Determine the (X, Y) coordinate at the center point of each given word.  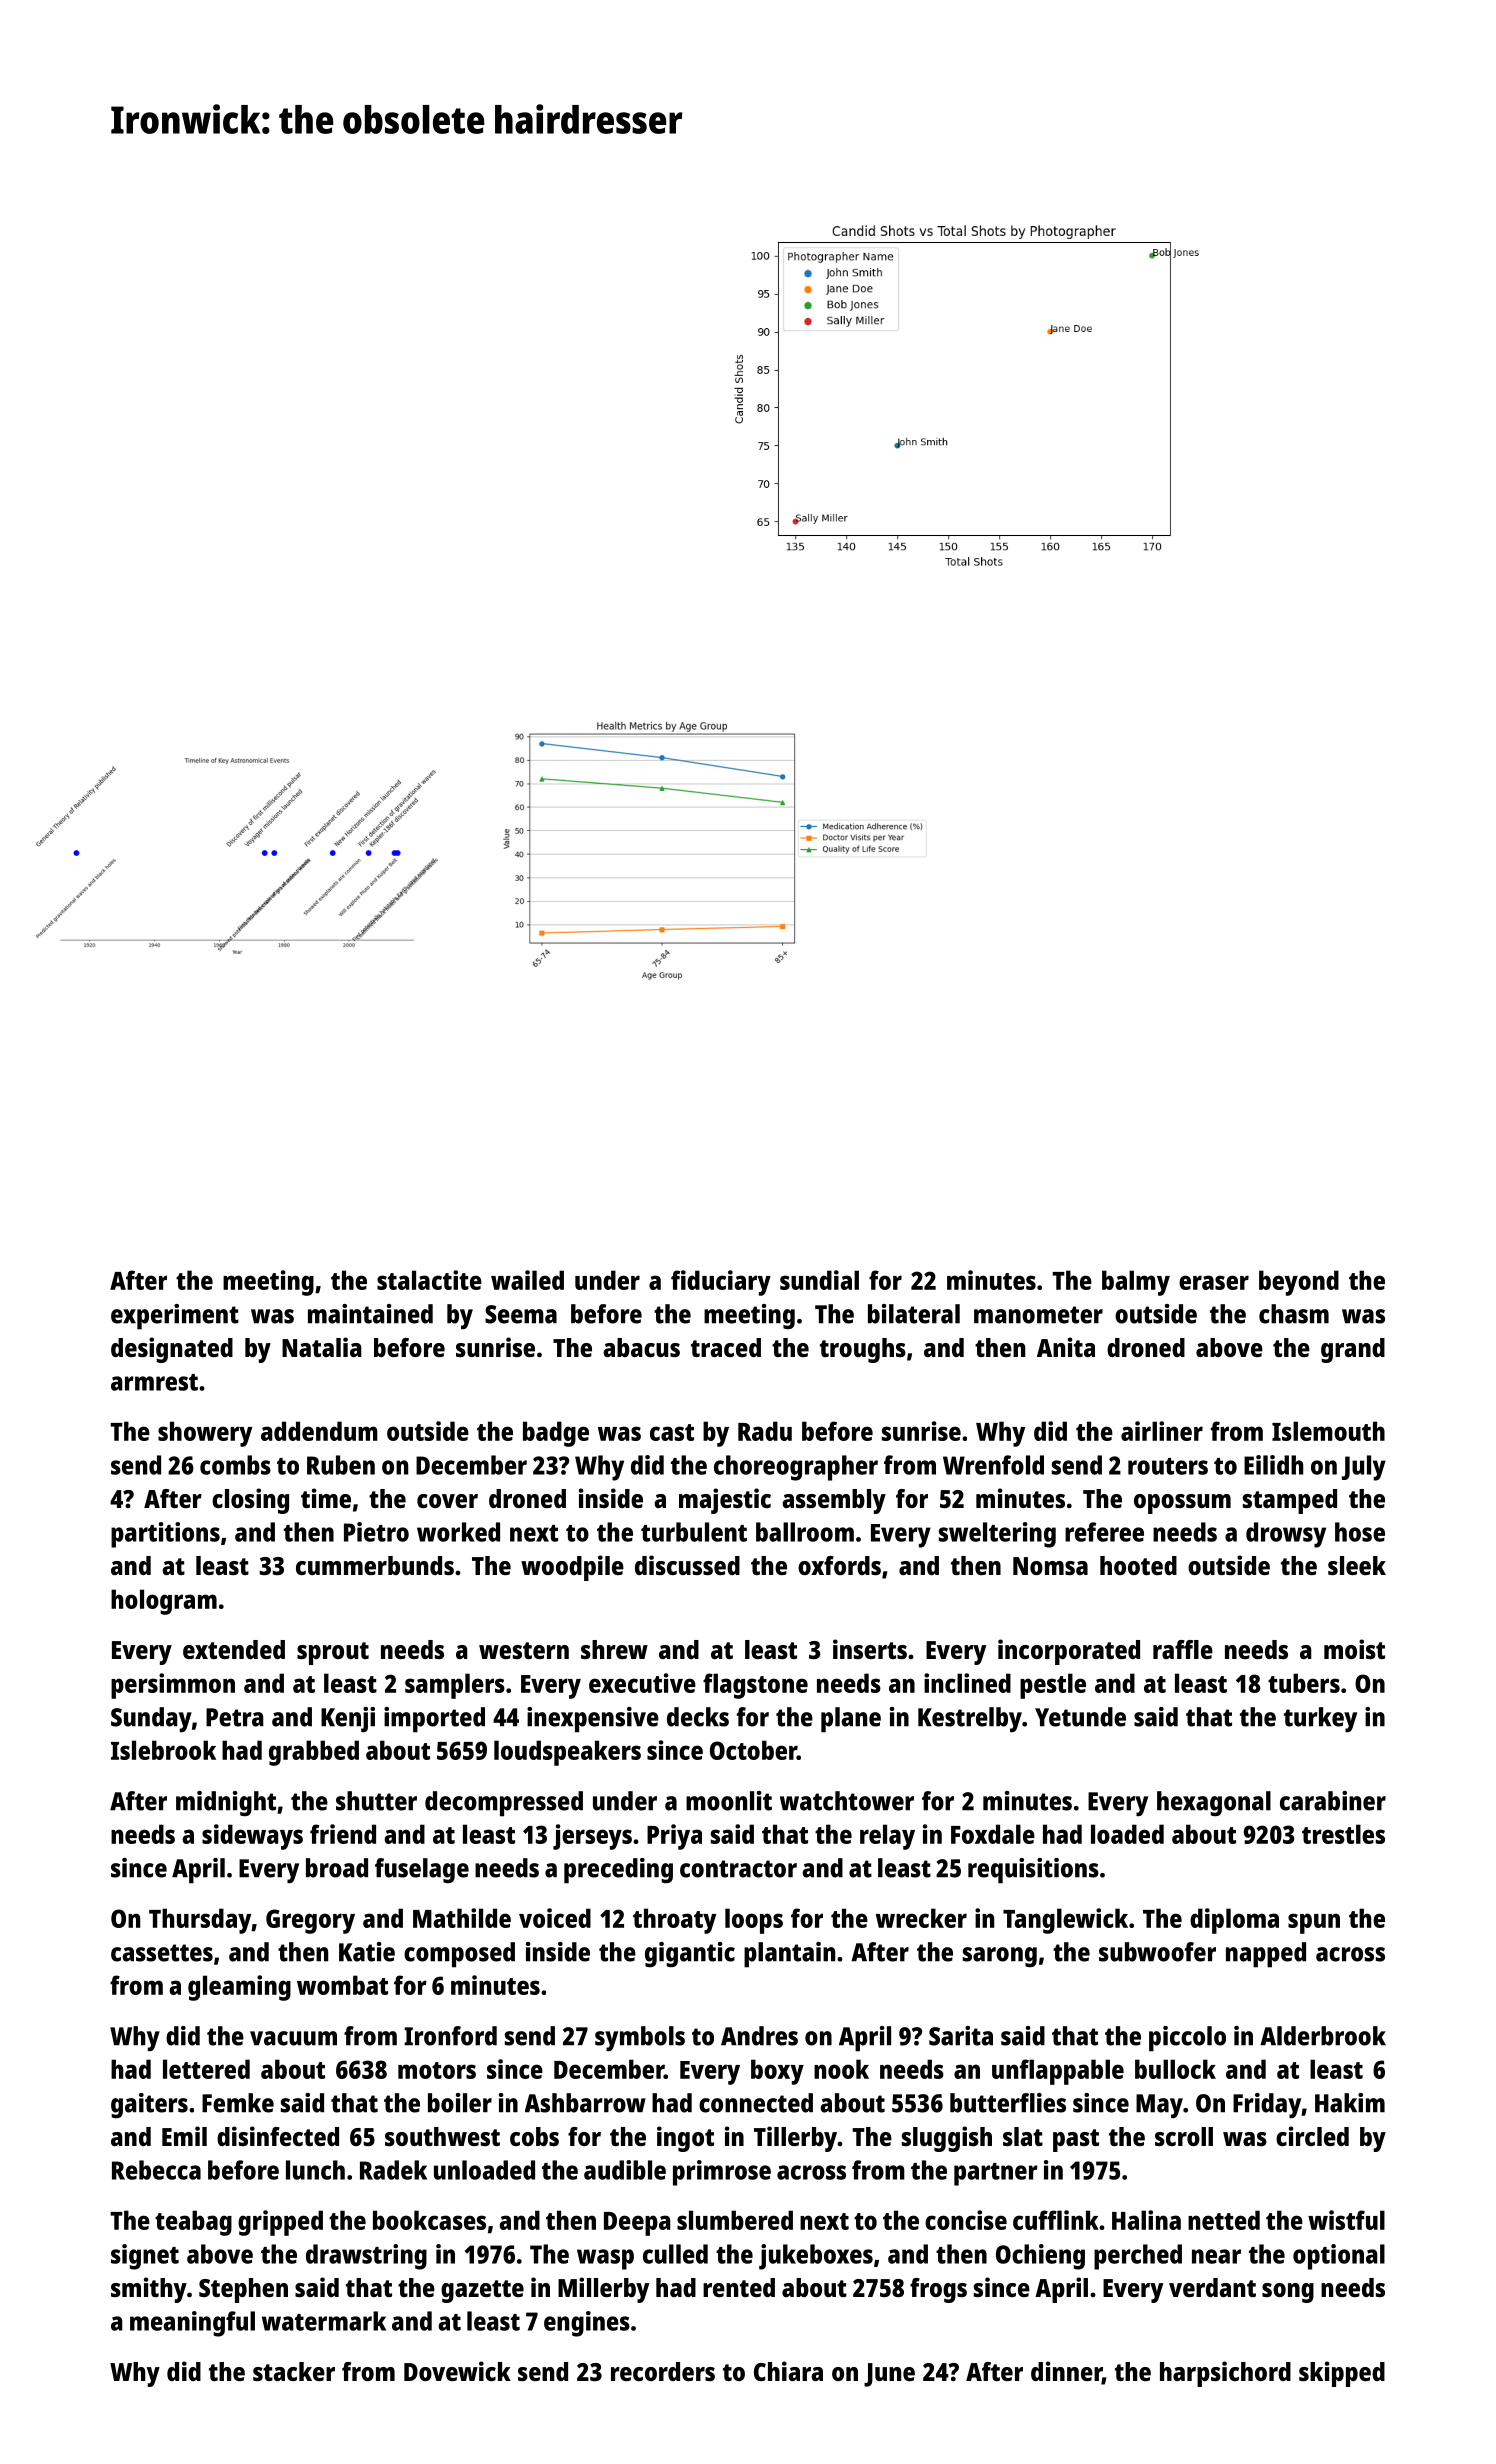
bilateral (914, 1314)
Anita (1066, 1347)
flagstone (755, 1686)
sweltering (997, 1535)
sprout (333, 1653)
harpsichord (1225, 2374)
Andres (759, 2036)
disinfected (278, 2136)
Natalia (322, 1347)
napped (1266, 1955)
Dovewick (457, 2371)
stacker (294, 2371)
